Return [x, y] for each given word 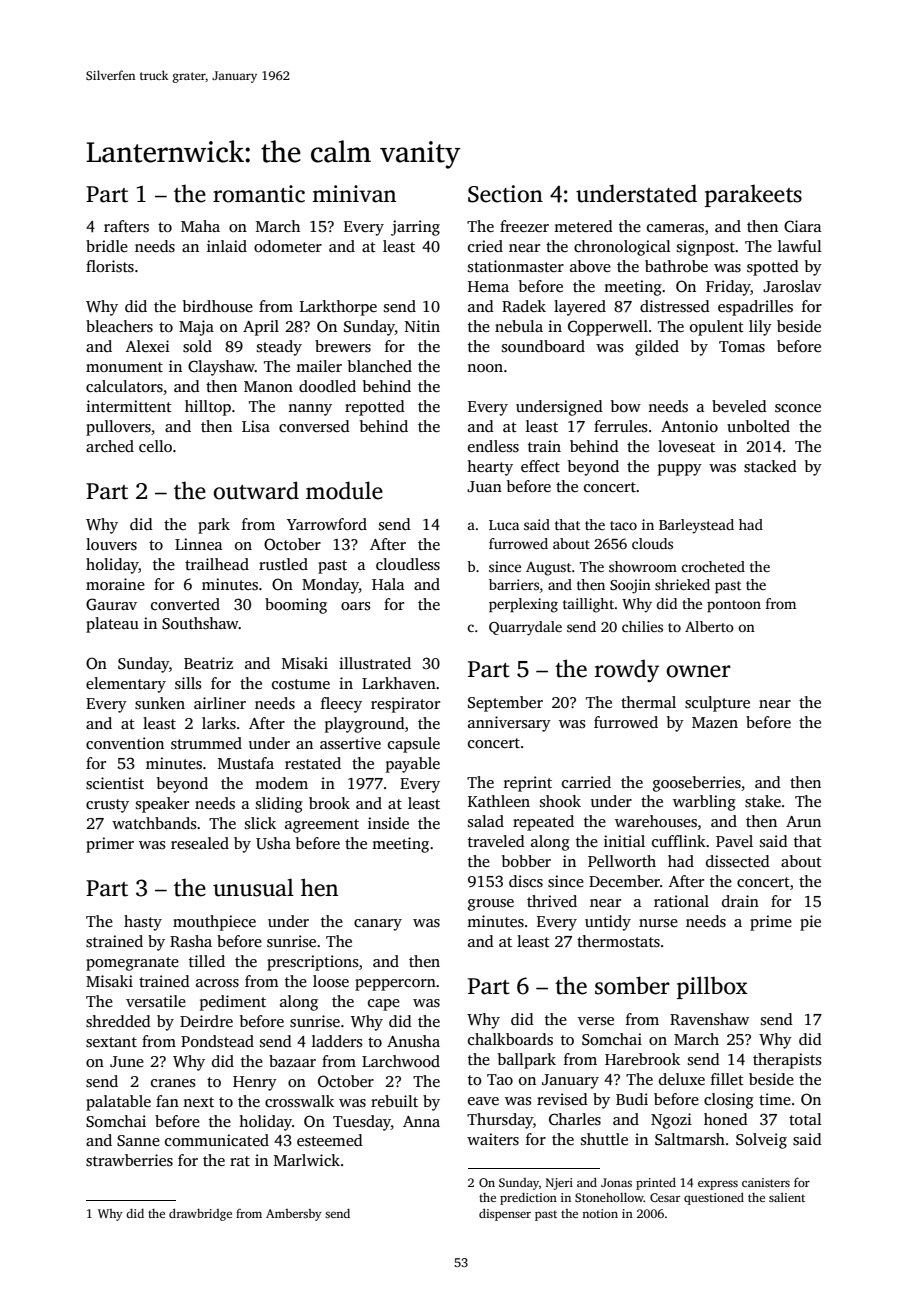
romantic [259, 194]
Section [505, 194]
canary [378, 925]
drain [740, 901]
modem [281, 783]
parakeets [753, 195]
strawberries [129, 1160]
